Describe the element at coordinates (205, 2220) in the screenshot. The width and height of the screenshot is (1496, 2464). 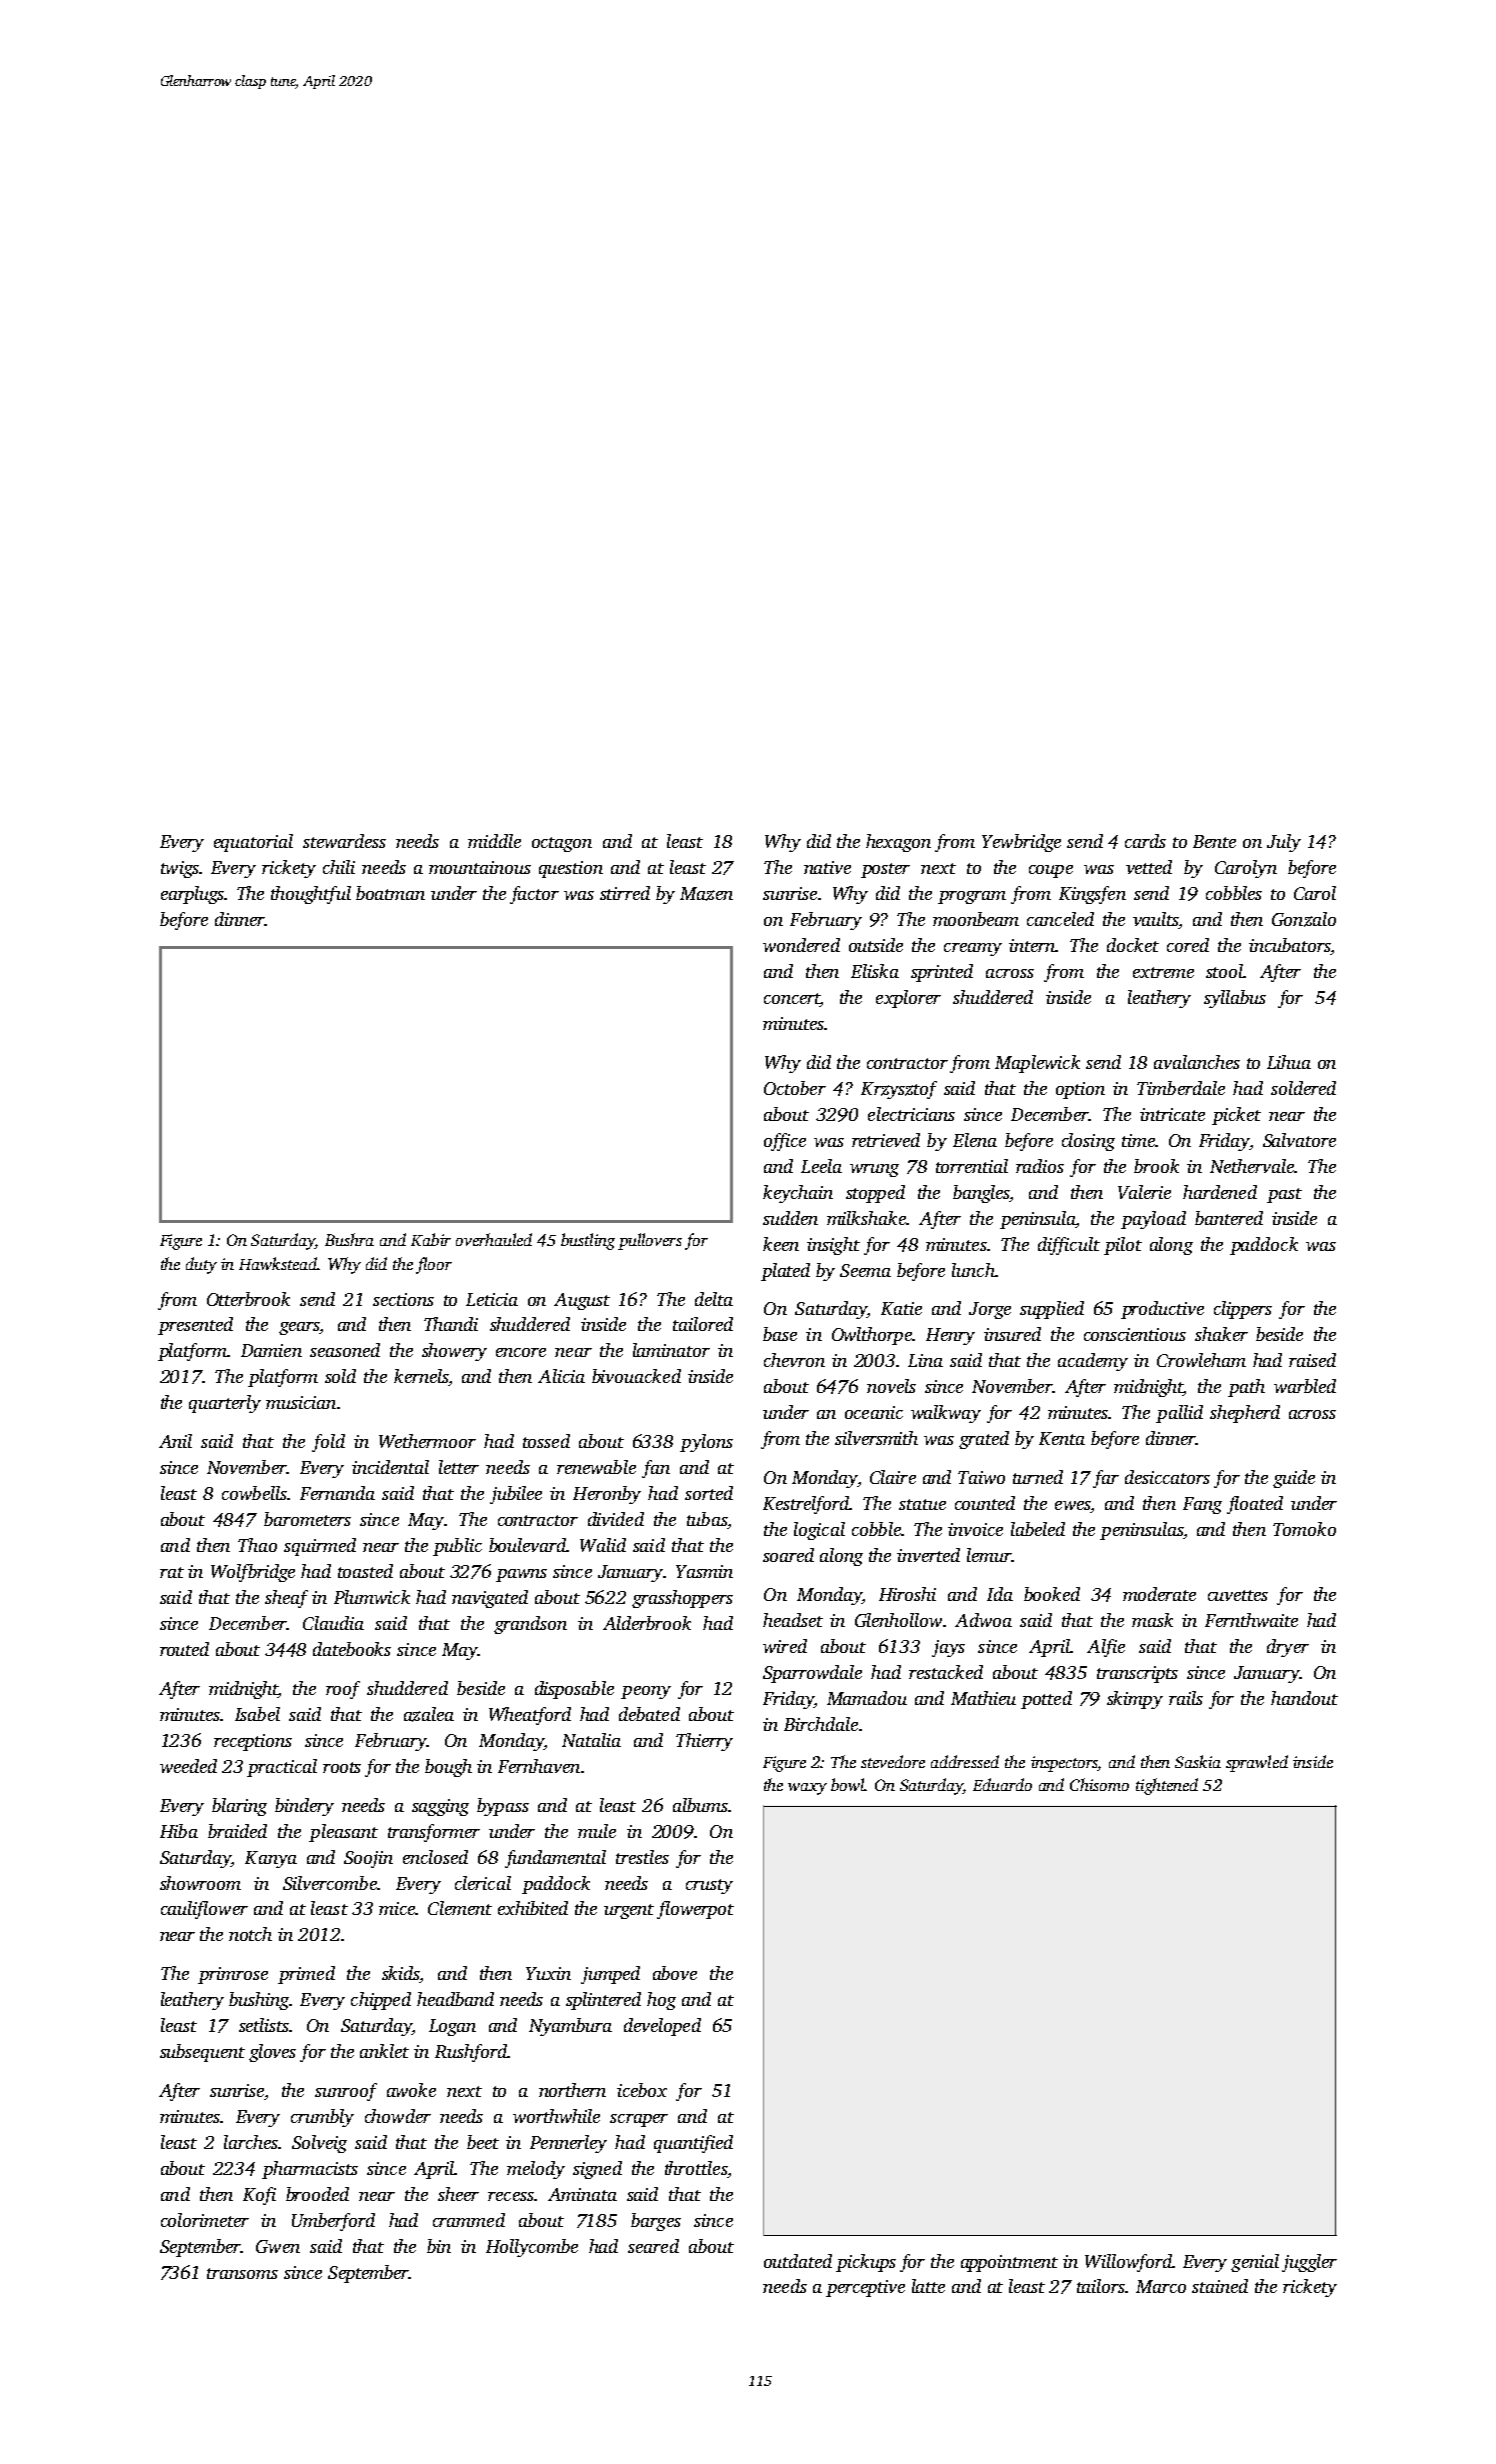
I see `colorimeter` at that location.
